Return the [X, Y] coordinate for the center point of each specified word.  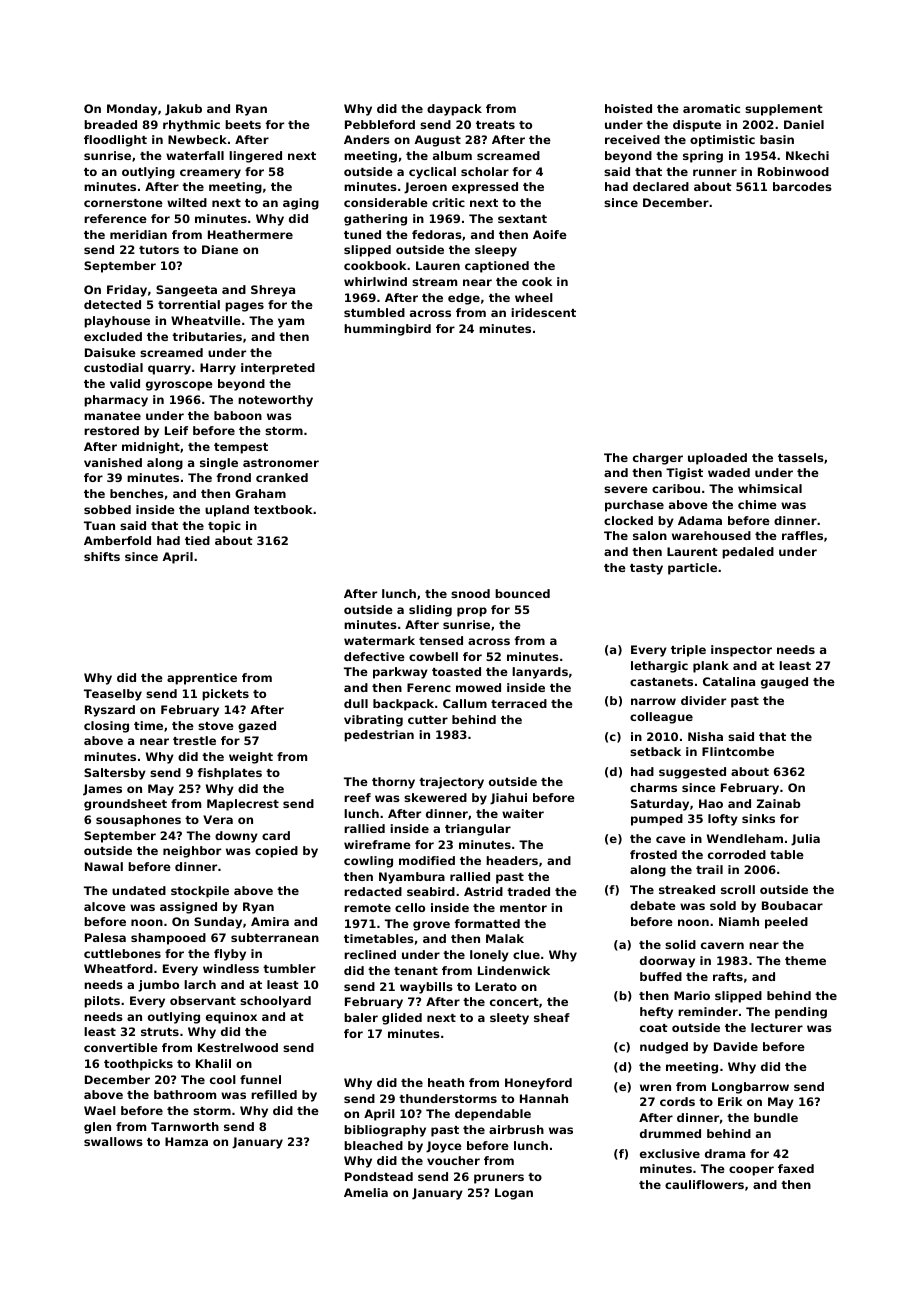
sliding [430, 611]
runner [715, 172]
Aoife [550, 234]
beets [243, 124]
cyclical [432, 173]
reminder [708, 1011]
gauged [784, 683]
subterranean [275, 937]
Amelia [366, 1192]
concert [514, 1002]
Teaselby [113, 695]
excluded [113, 336]
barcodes [802, 186]
